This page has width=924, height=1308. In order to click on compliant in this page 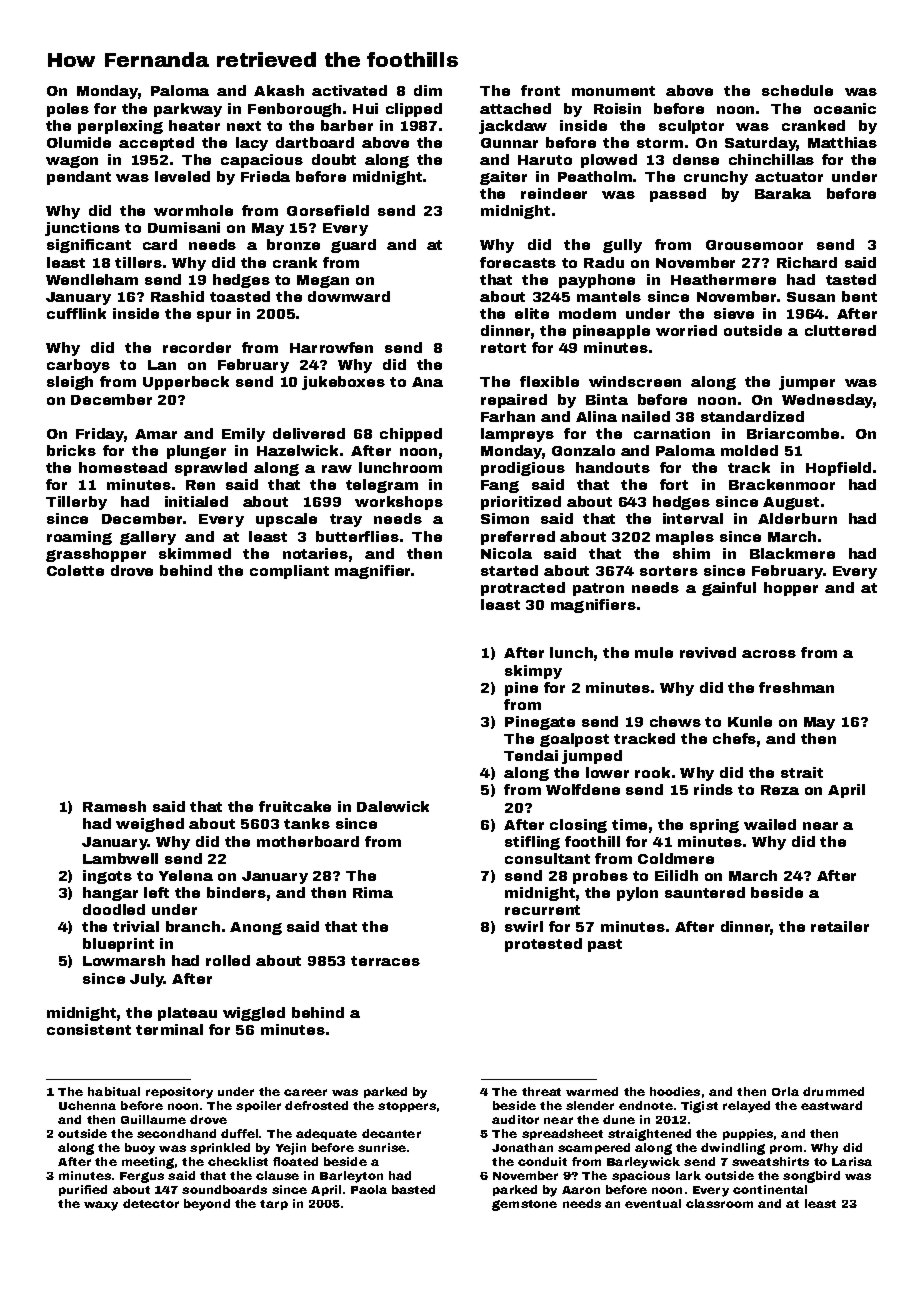, I will do `click(289, 572)`.
